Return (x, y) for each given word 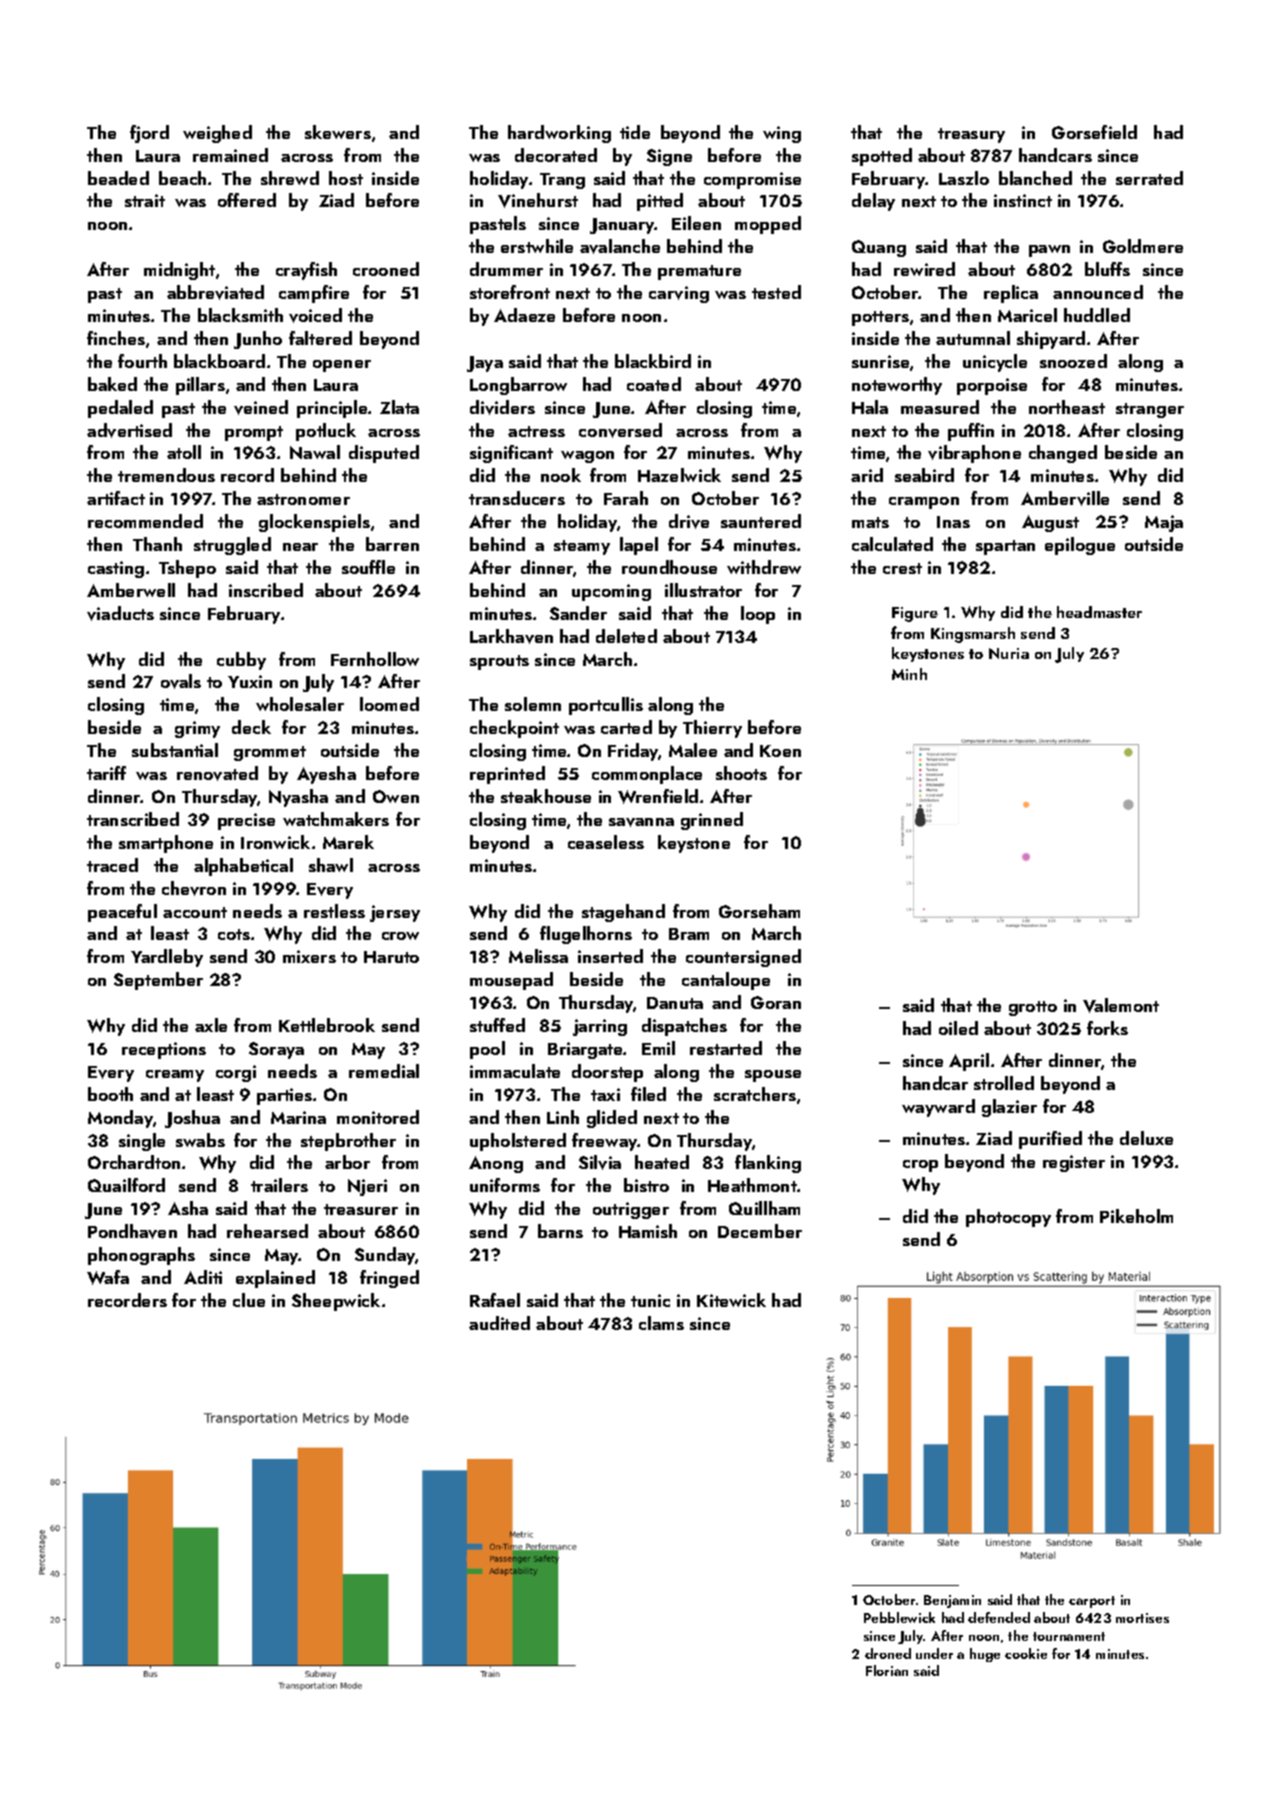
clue (249, 1300)
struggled (232, 546)
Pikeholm (1136, 1216)
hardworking (559, 134)
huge (985, 1655)
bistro (646, 1185)
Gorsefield (1094, 132)
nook (561, 475)
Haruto (391, 957)
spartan (1005, 547)
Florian (887, 1670)
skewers (338, 132)
